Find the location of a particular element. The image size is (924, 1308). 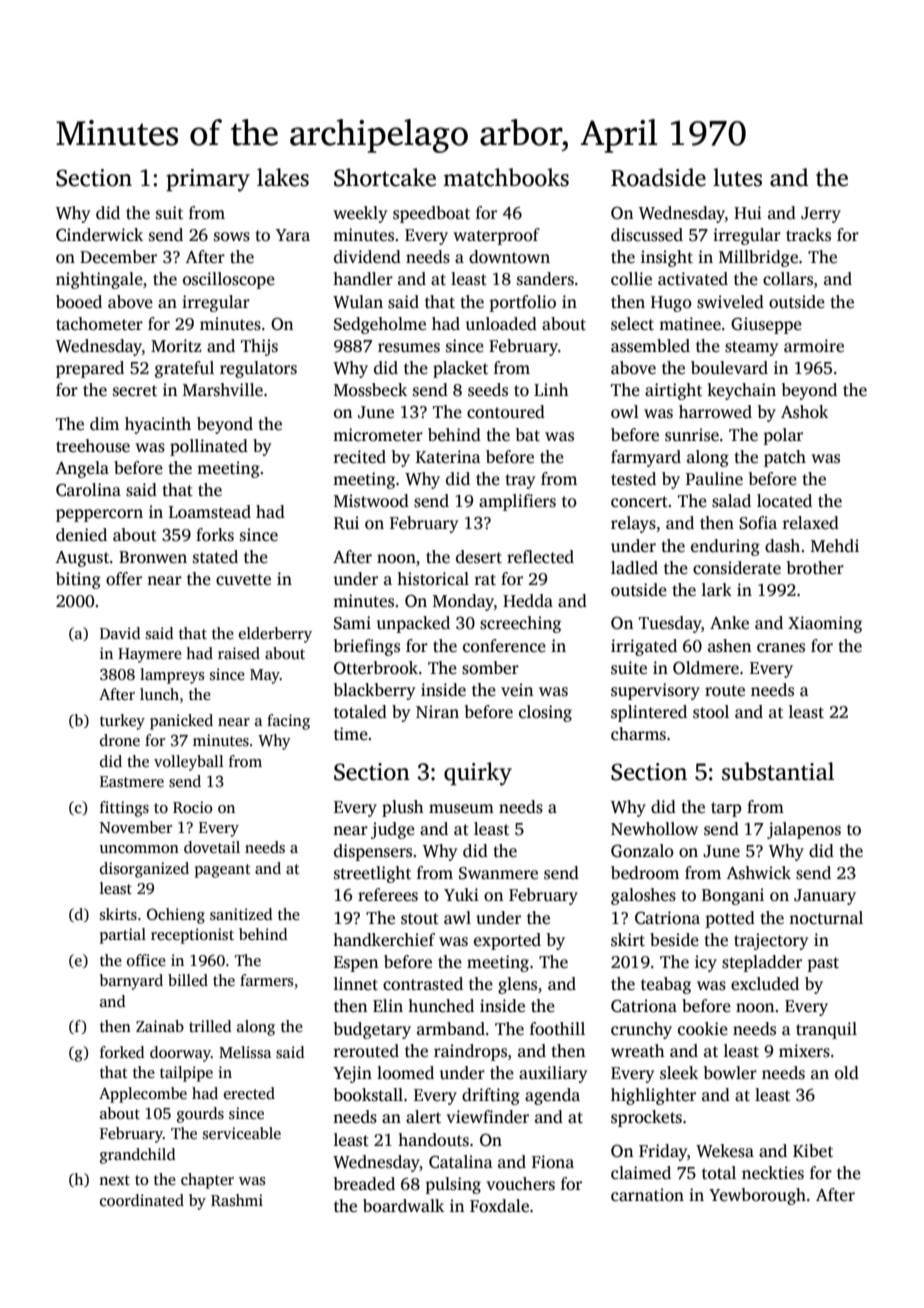

Cinderwick is located at coordinates (99, 235).
